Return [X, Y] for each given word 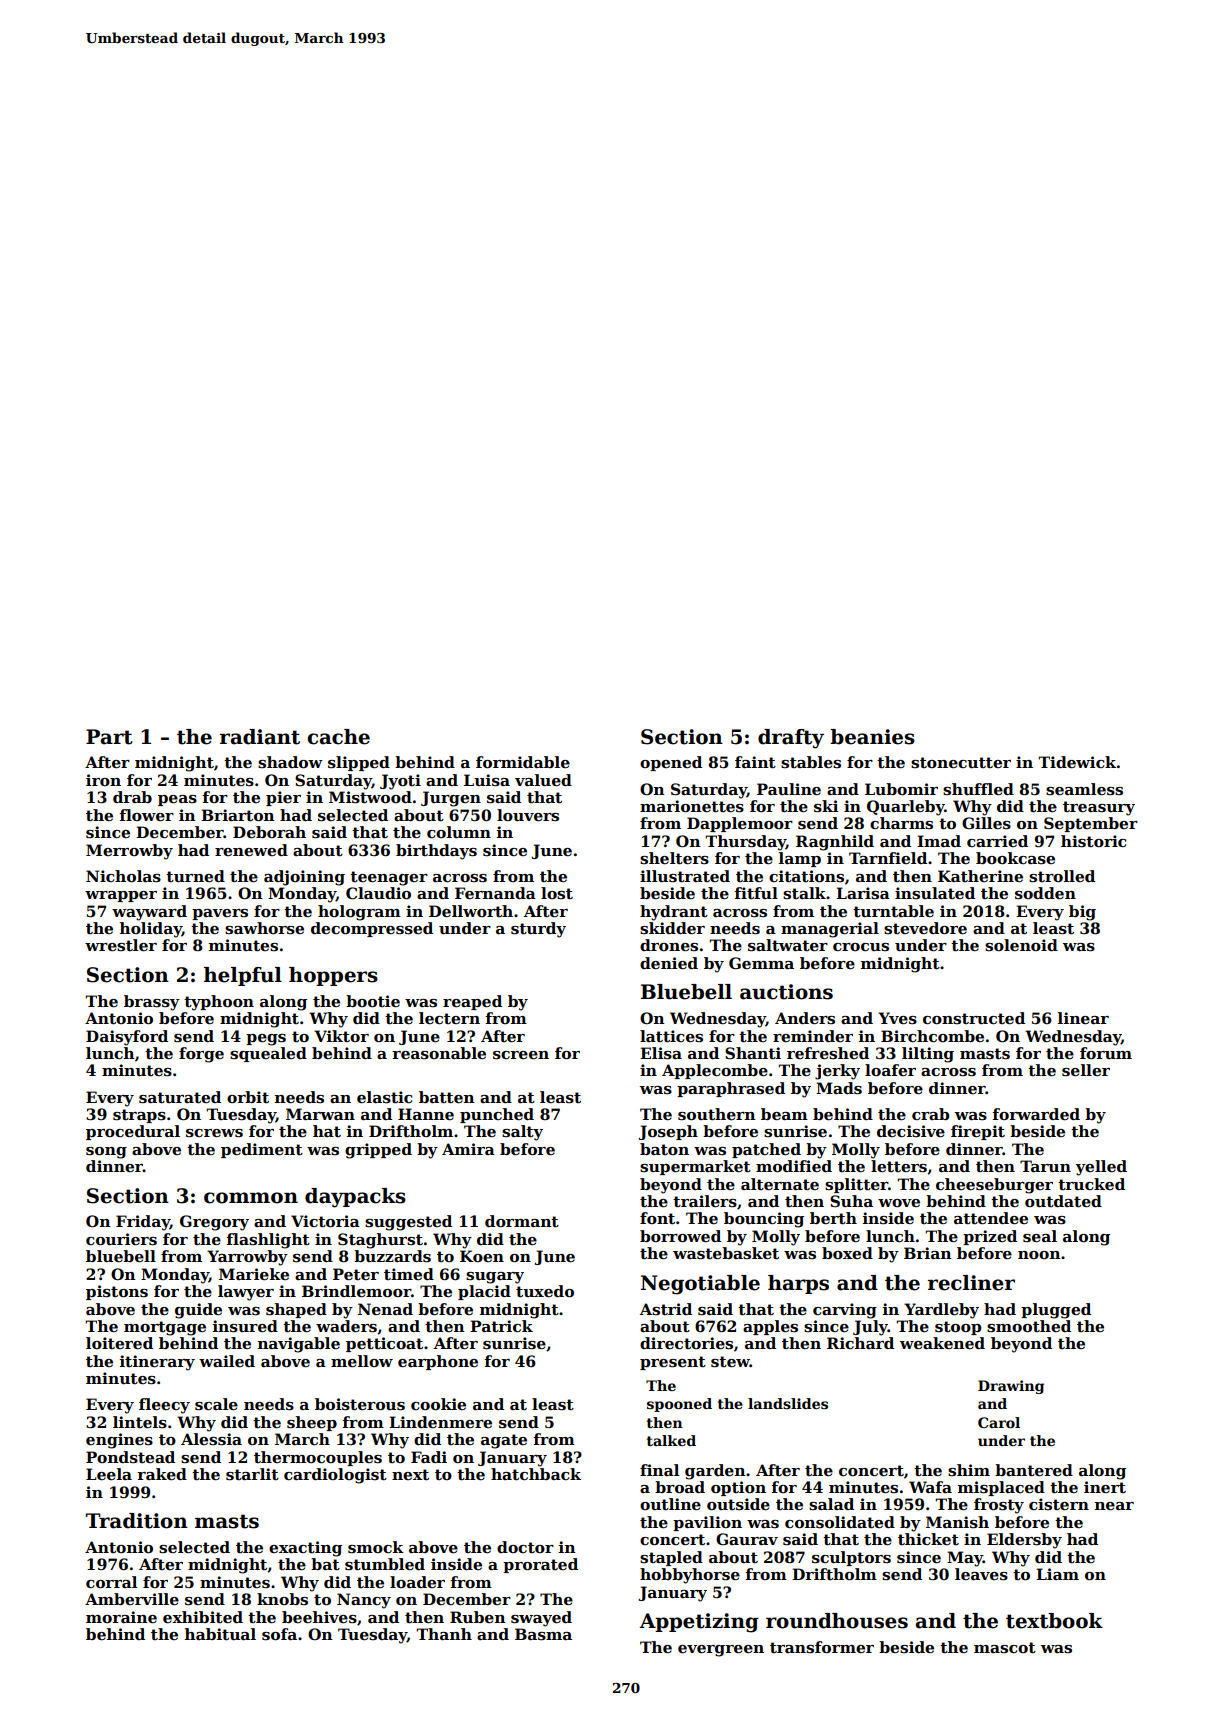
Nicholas [123, 876]
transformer [822, 1647]
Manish [957, 1522]
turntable [893, 911]
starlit [252, 1474]
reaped [472, 1002]
